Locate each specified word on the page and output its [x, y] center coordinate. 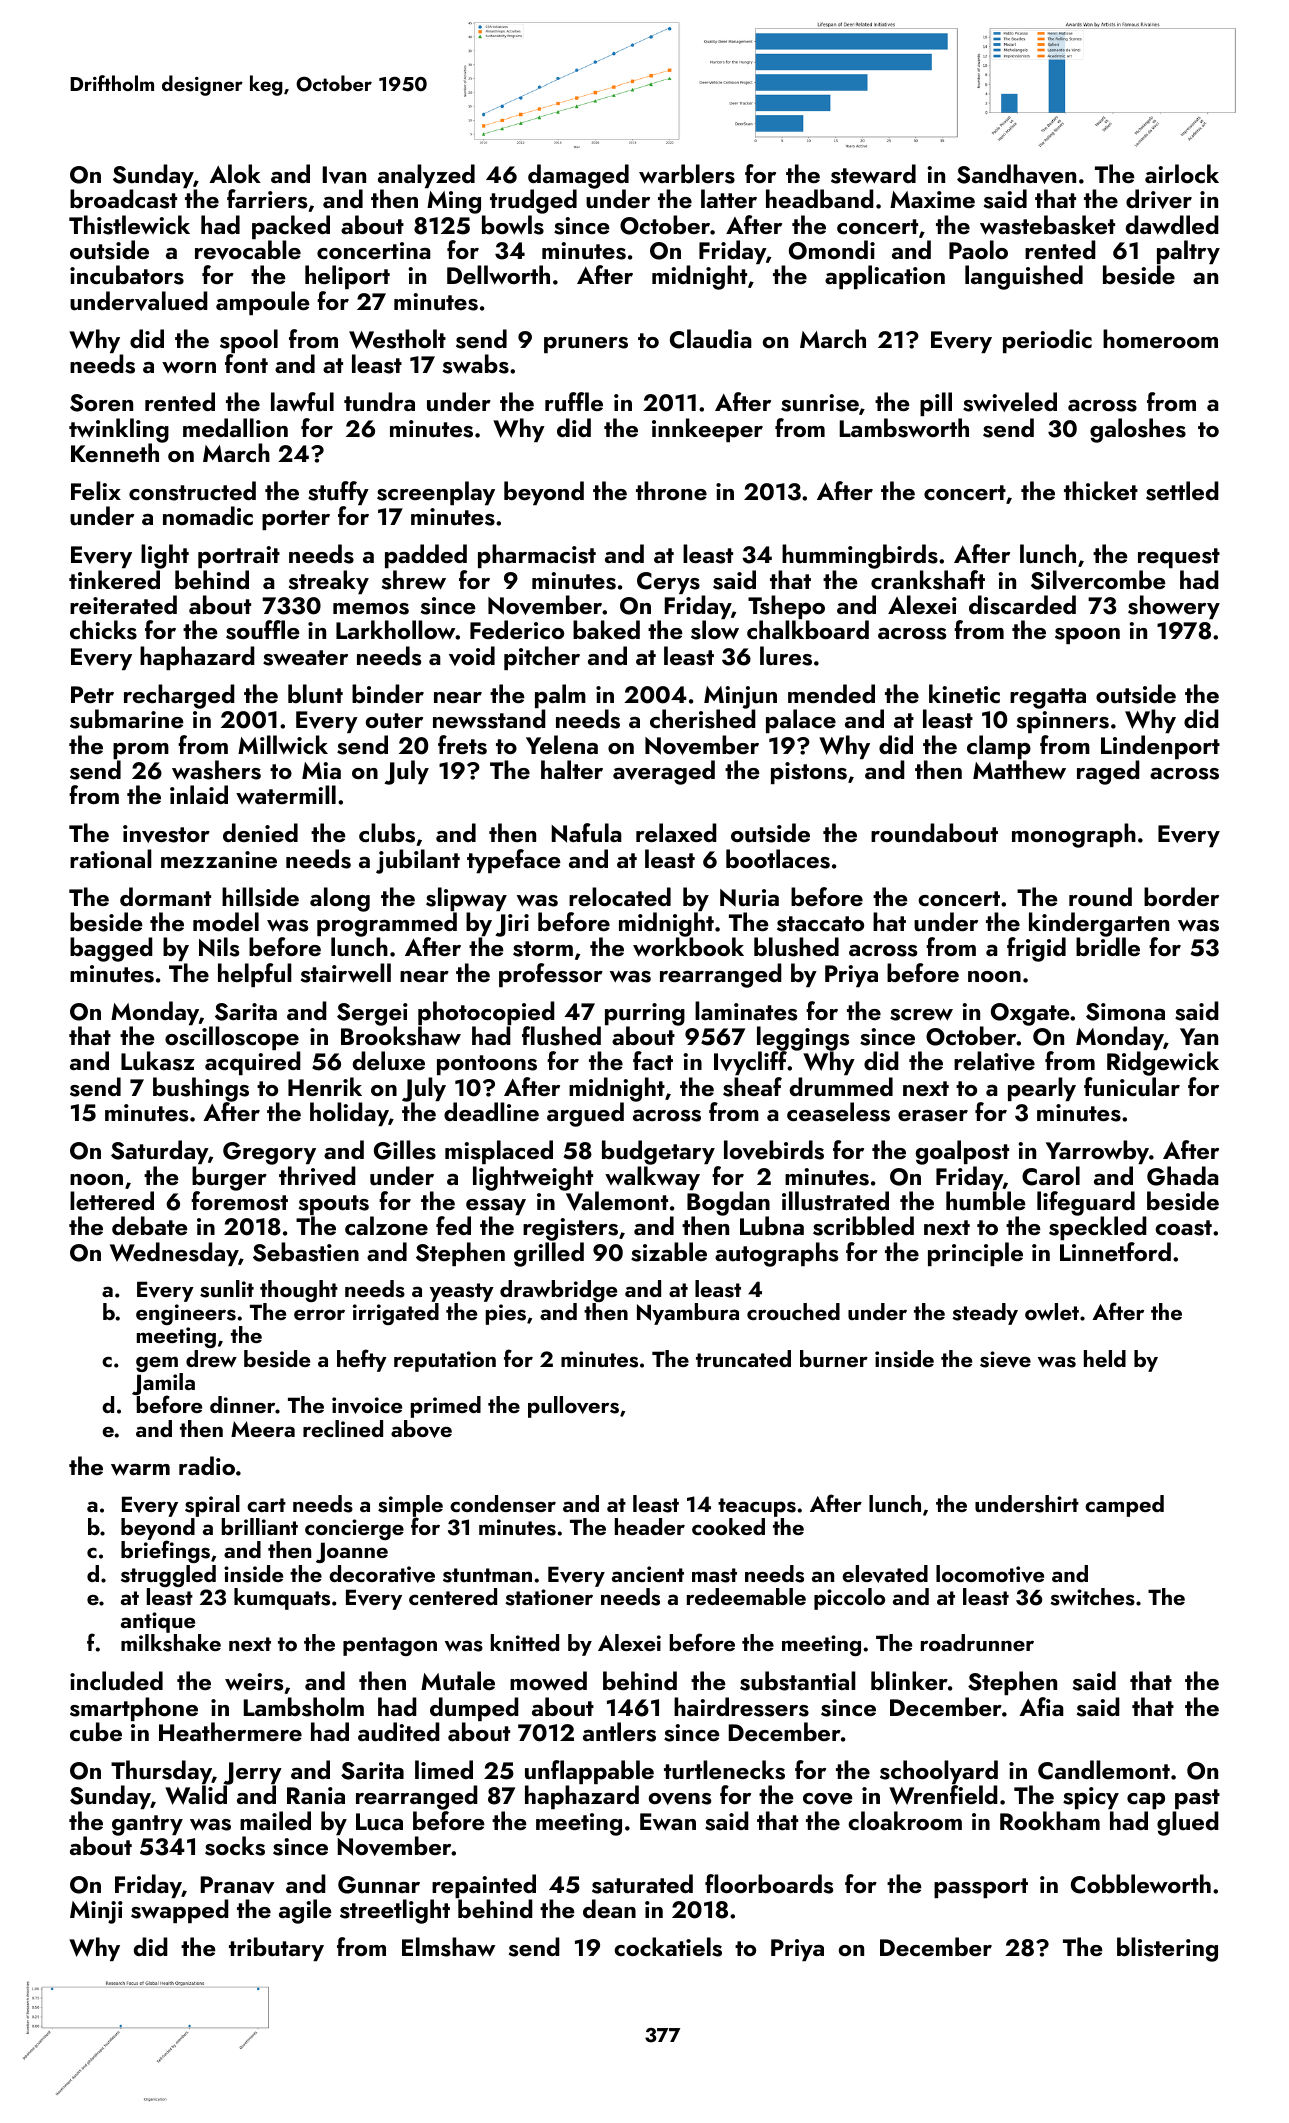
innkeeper [707, 430]
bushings [201, 1089]
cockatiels [668, 1947]
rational [111, 858]
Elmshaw [448, 1947]
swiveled [1010, 402]
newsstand [489, 719]
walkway [652, 1178]
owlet [1052, 1311]
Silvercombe [1098, 580]
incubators [127, 275]
